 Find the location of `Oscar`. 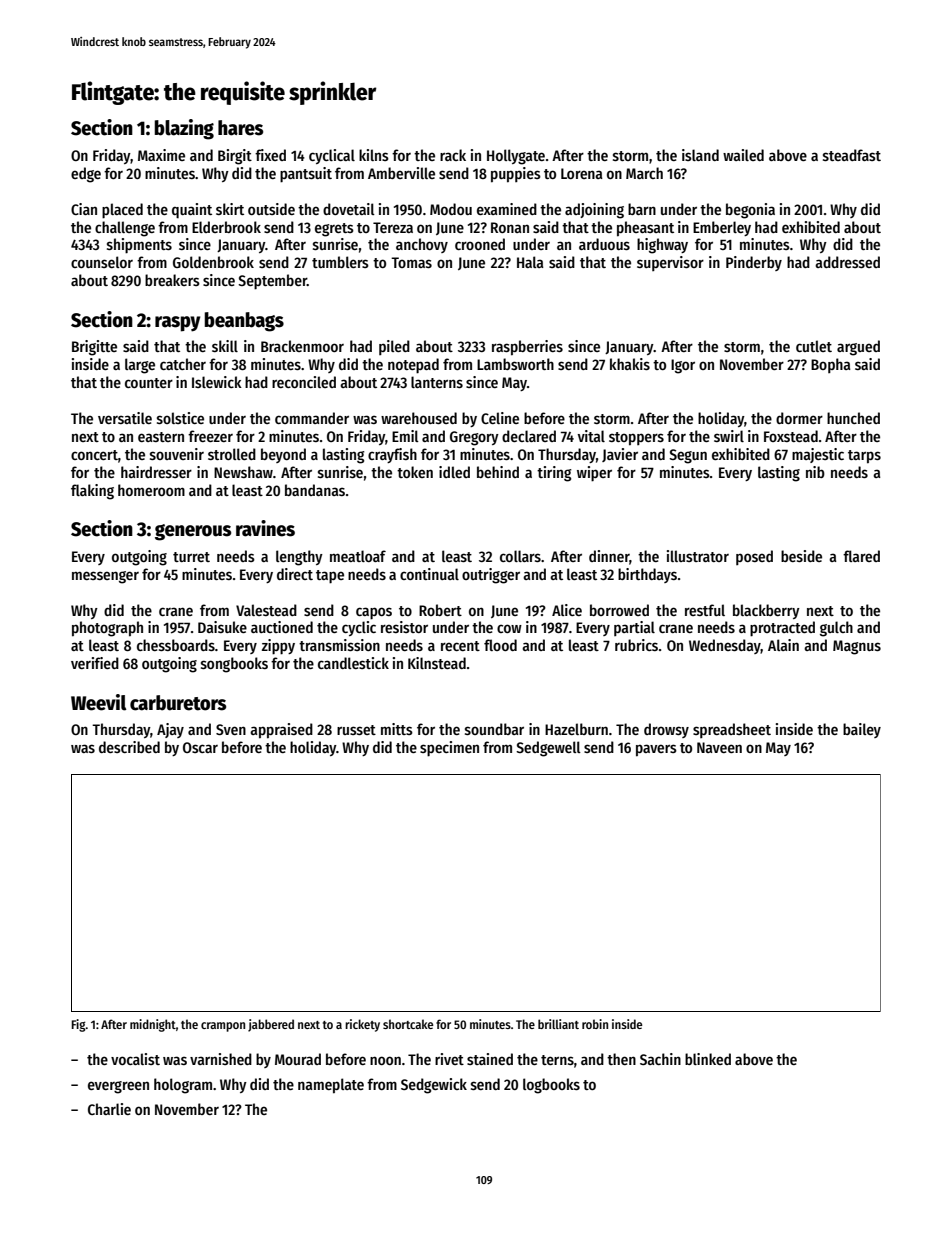

Oscar is located at coordinates (200, 747).
